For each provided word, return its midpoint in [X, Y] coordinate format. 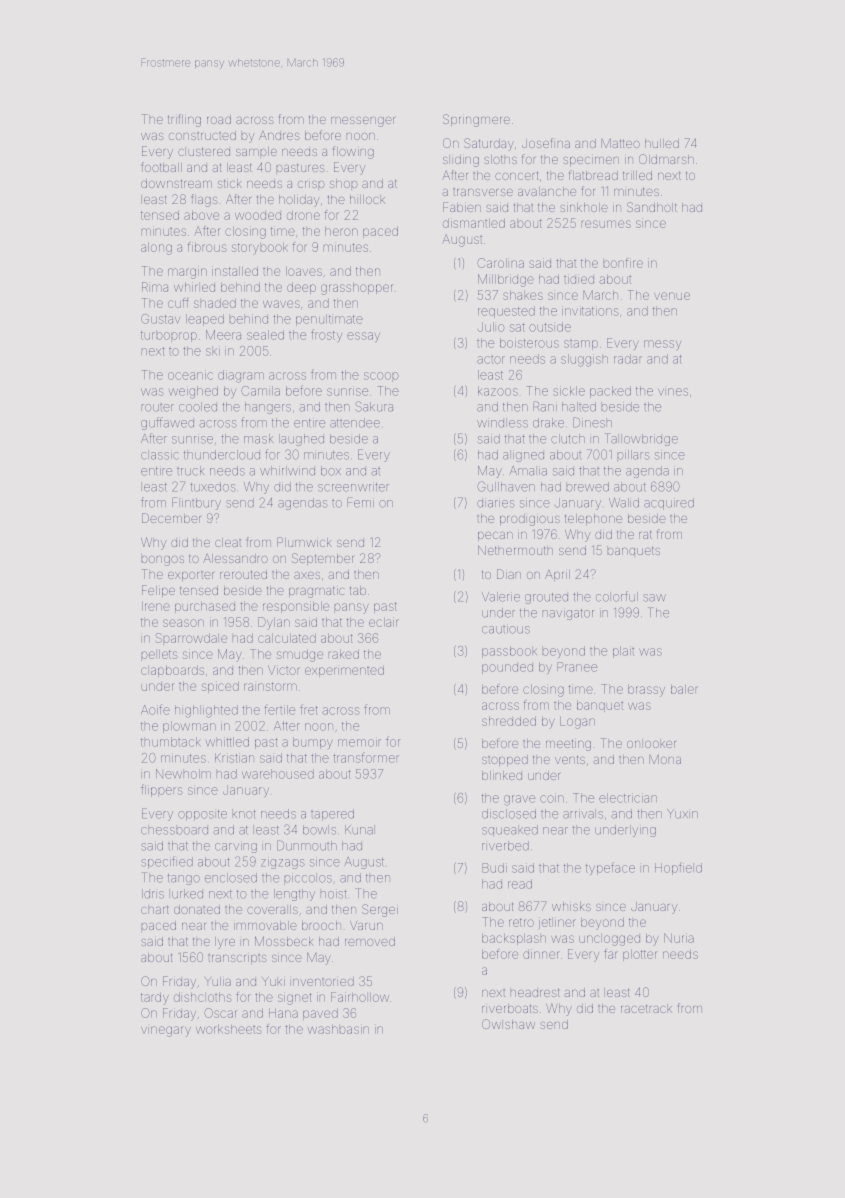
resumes [606, 224]
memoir [359, 743]
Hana [283, 1013]
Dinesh [592, 422]
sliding [461, 161]
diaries [496, 504]
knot [244, 814]
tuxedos [213, 487]
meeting [568, 745]
